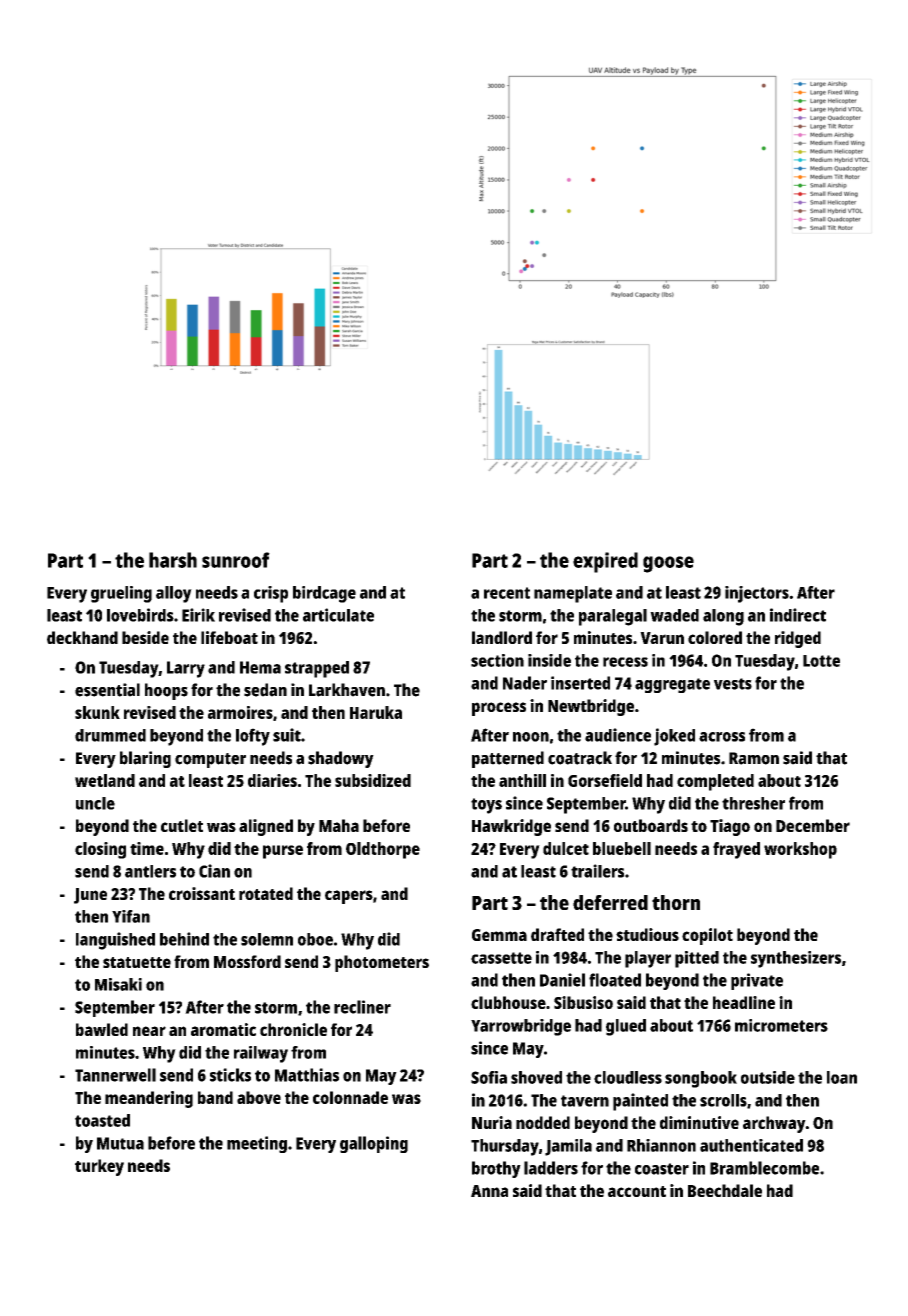 The height and width of the screenshot is (1316, 908). Describe the element at coordinates (733, 684) in the screenshot. I see `vests` at that location.
